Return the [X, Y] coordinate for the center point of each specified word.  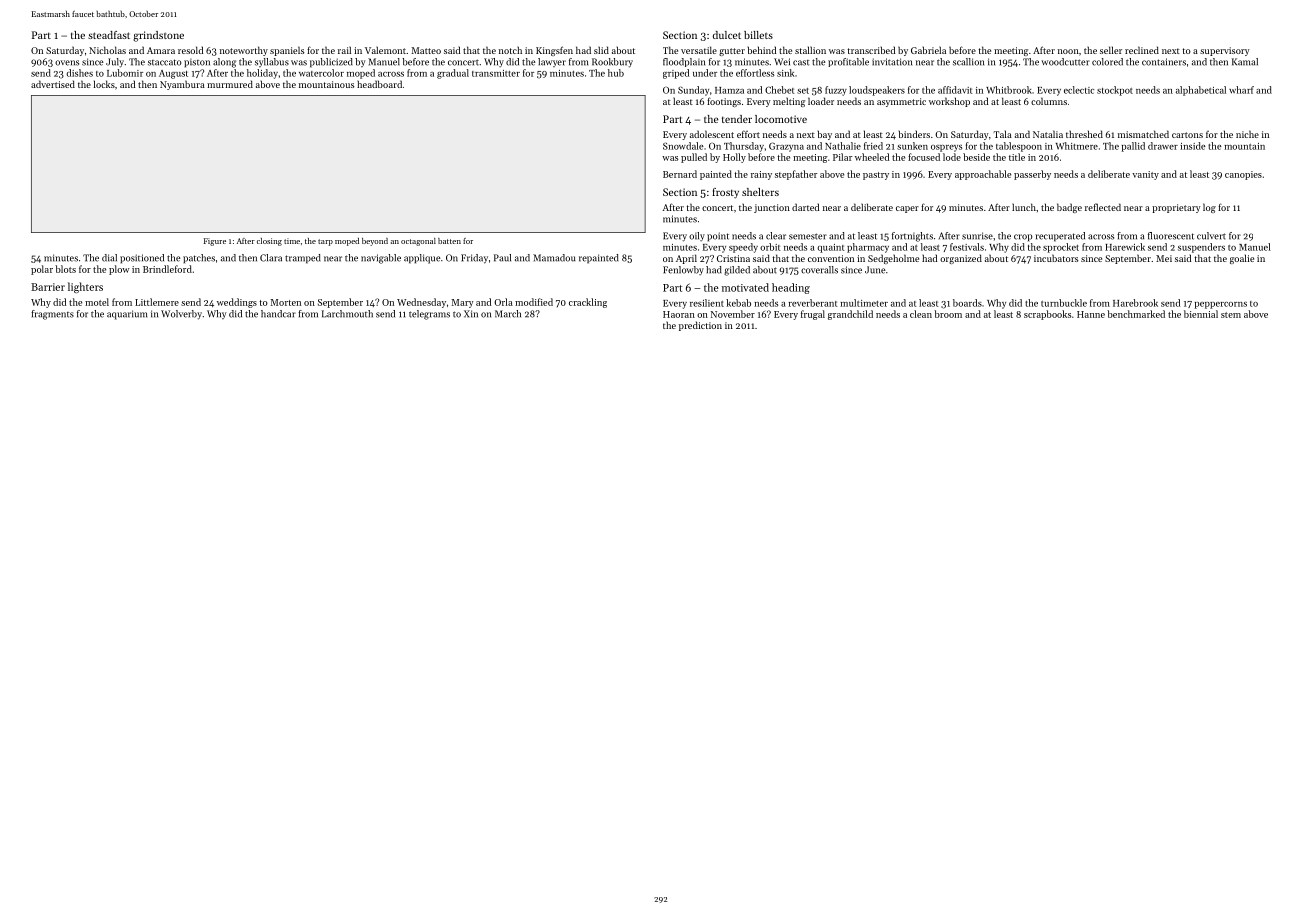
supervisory [1225, 51]
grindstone [158, 36]
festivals [967, 247]
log [1209, 208]
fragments [52, 315]
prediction [700, 326]
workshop [949, 102]
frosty [725, 193]
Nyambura [182, 85]
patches [199, 259]
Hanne [1091, 314]
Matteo [426, 50]
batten [449, 241]
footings [724, 102]
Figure [215, 242]
